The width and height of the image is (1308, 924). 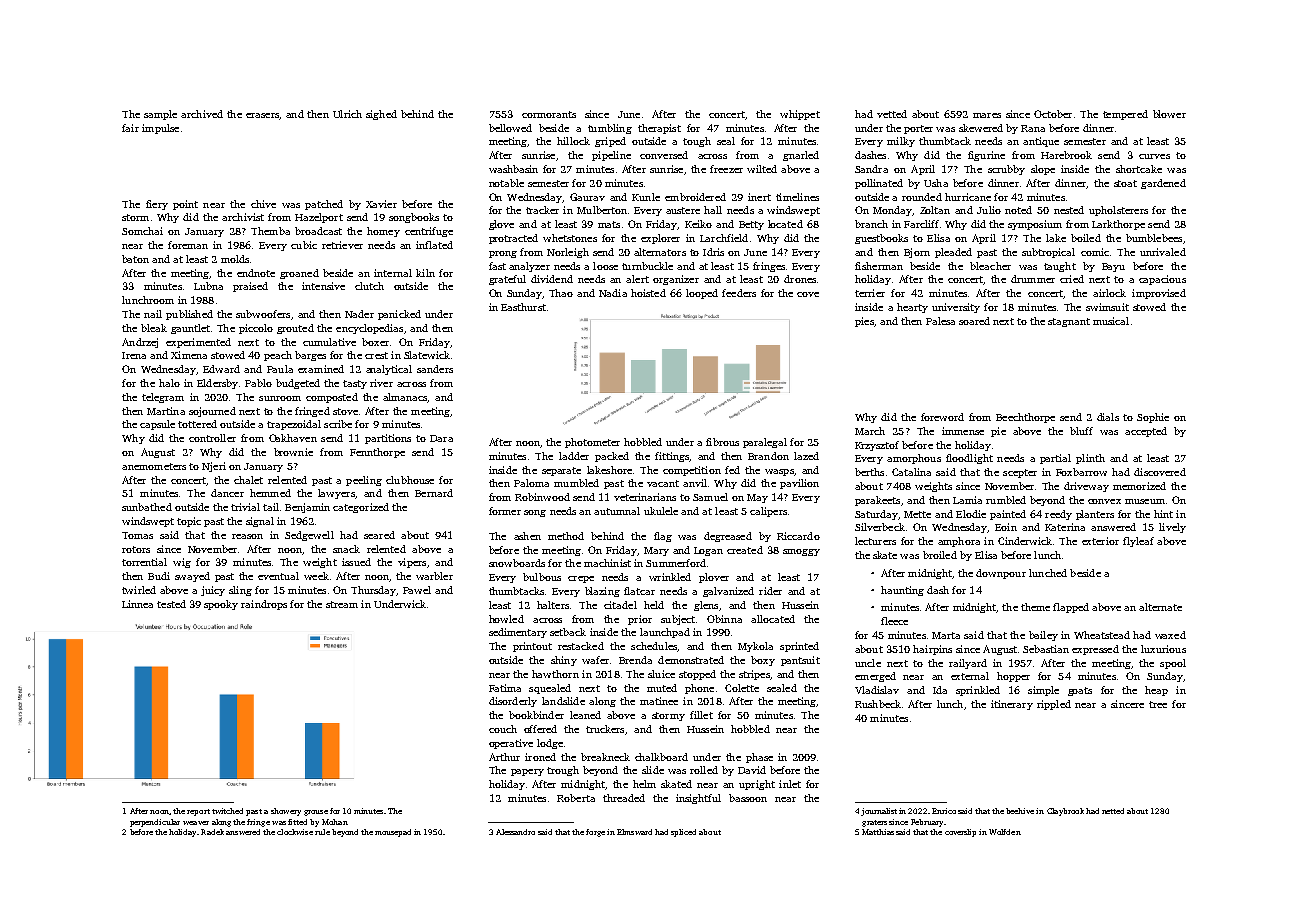 I want to click on inert, so click(x=759, y=197).
